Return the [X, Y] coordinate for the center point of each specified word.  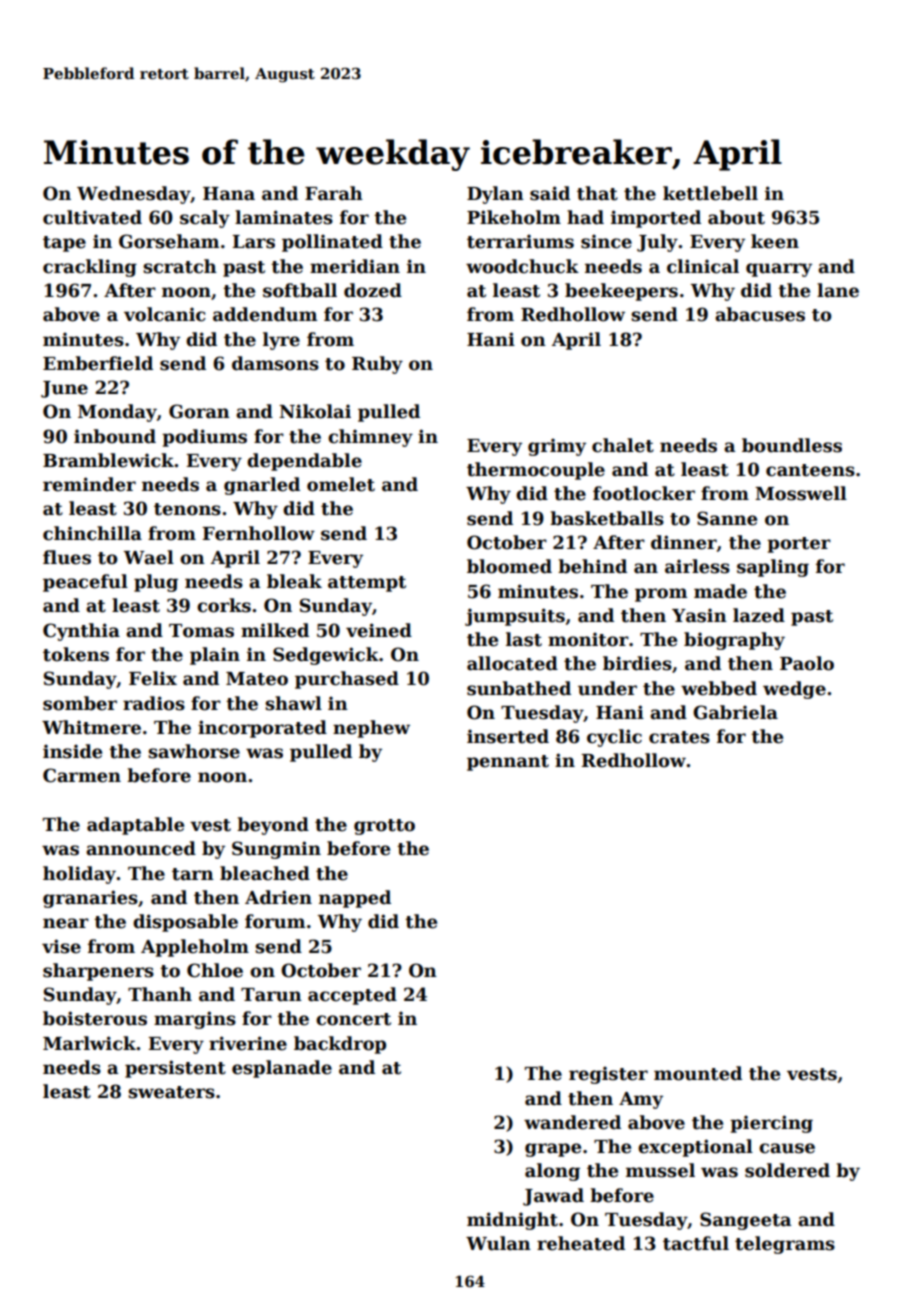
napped [355, 899]
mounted [698, 1073]
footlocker [644, 493]
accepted [352, 996]
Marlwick [89, 1043]
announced [141, 848]
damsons [275, 363]
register [608, 1075]
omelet [341, 484]
